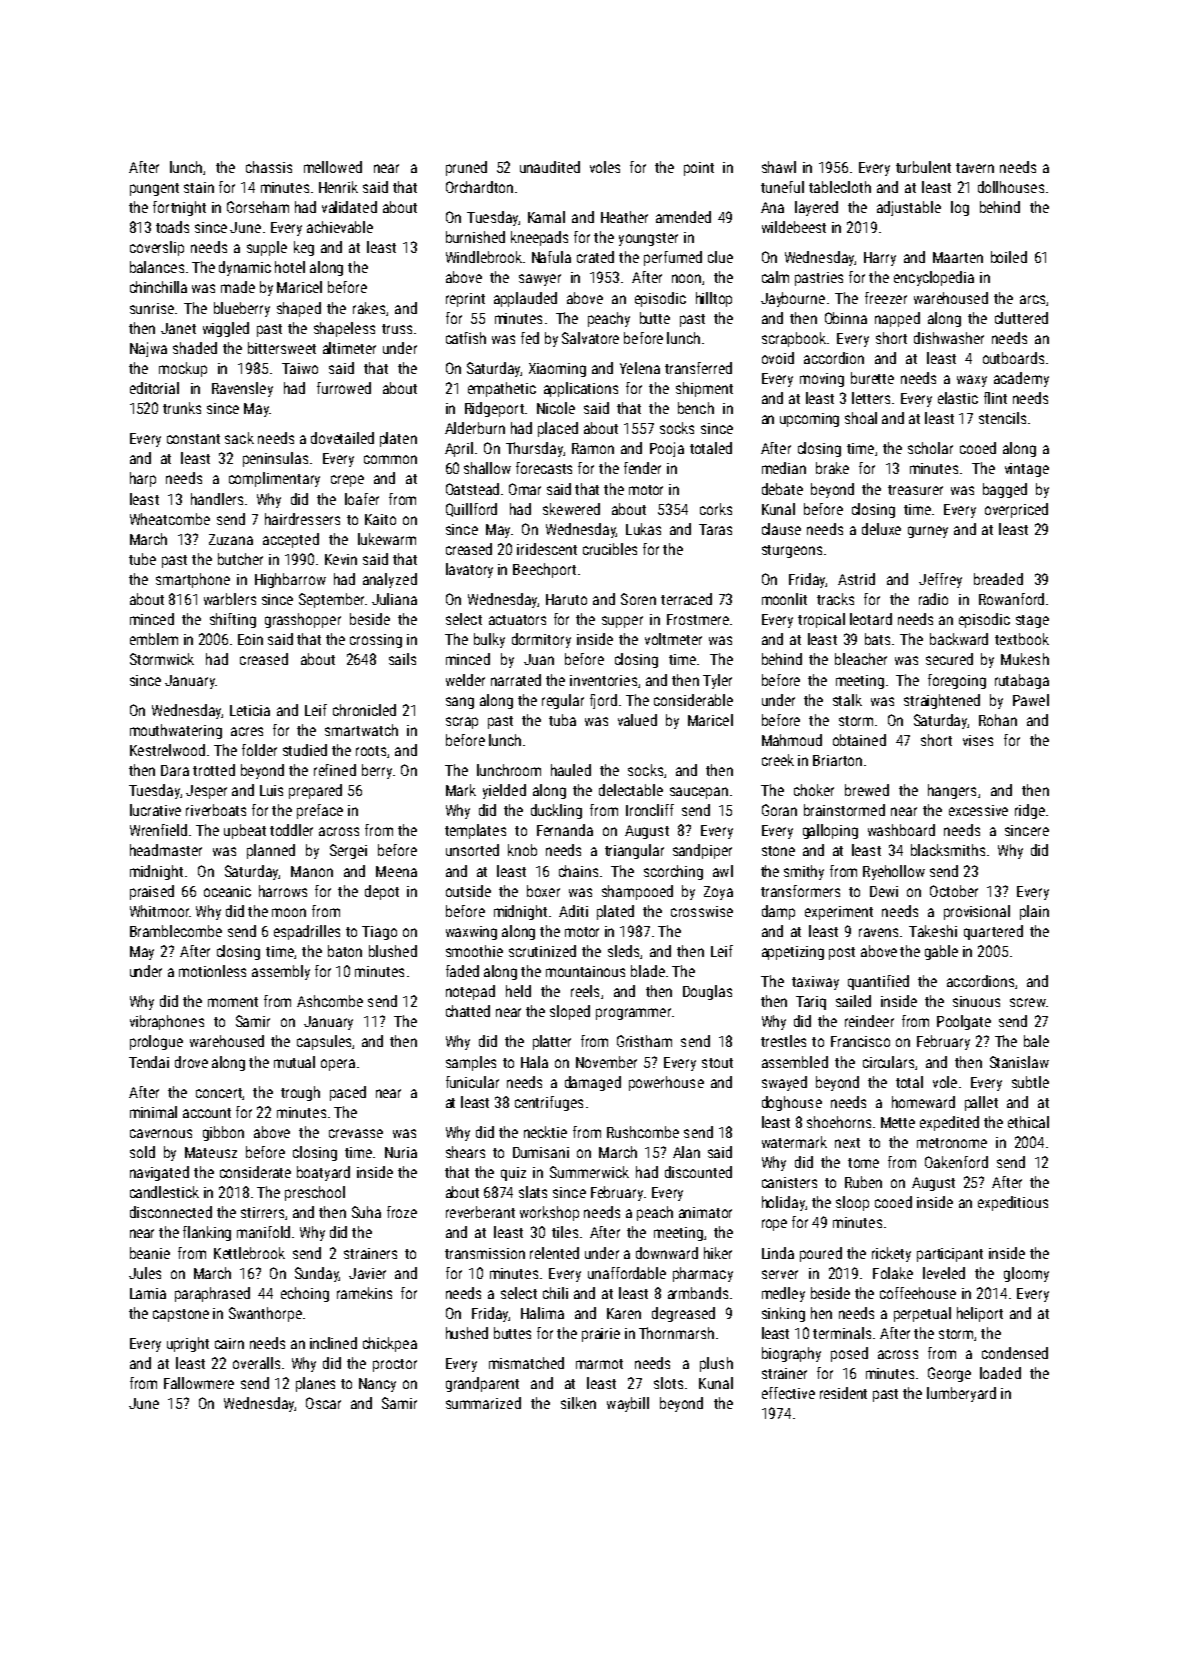  Describe the element at coordinates (589, 1172) in the document. I see `Summerwick` at that location.
